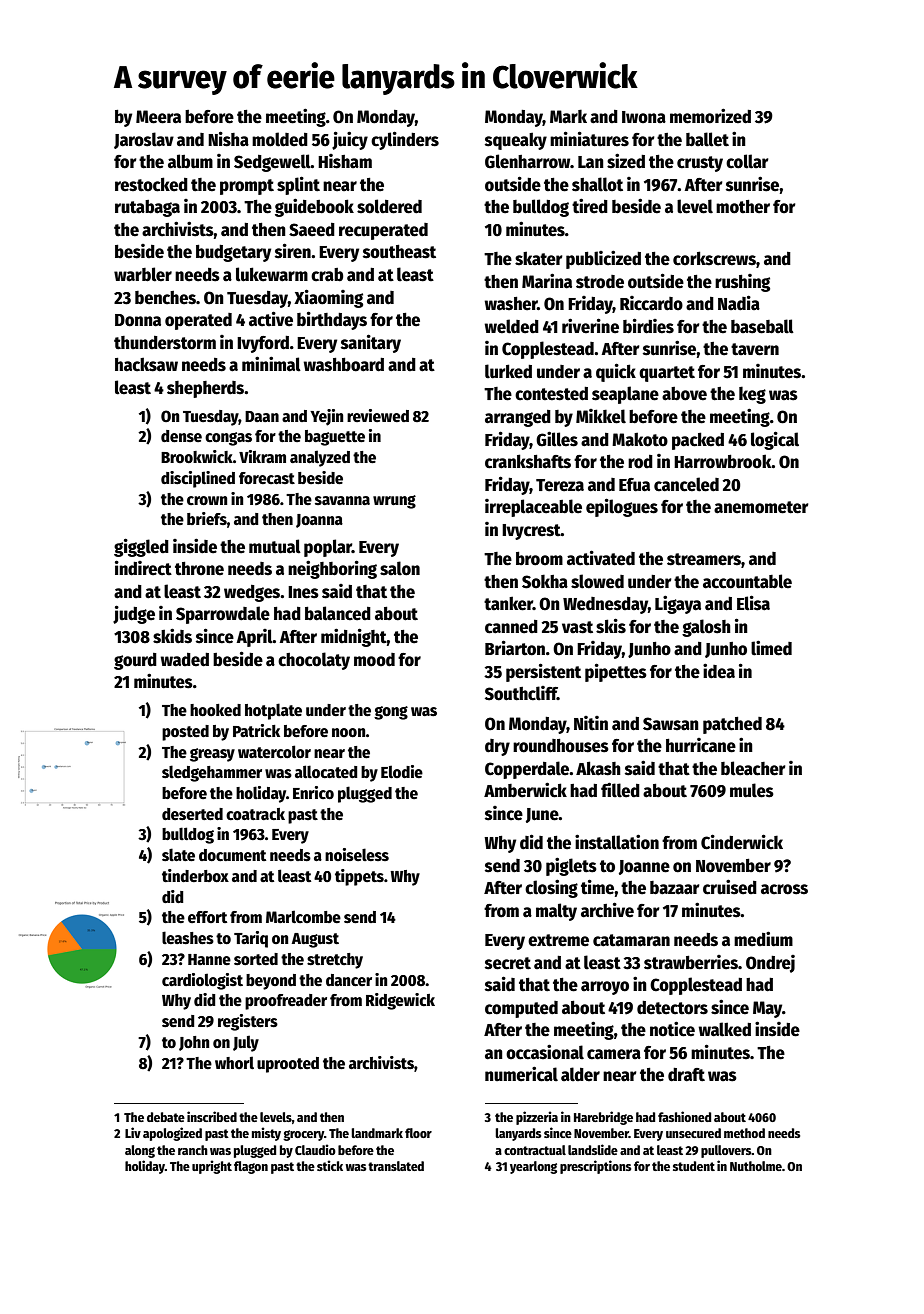 The image size is (924, 1314). Describe the element at coordinates (775, 440) in the page. I see `logical` at that location.
